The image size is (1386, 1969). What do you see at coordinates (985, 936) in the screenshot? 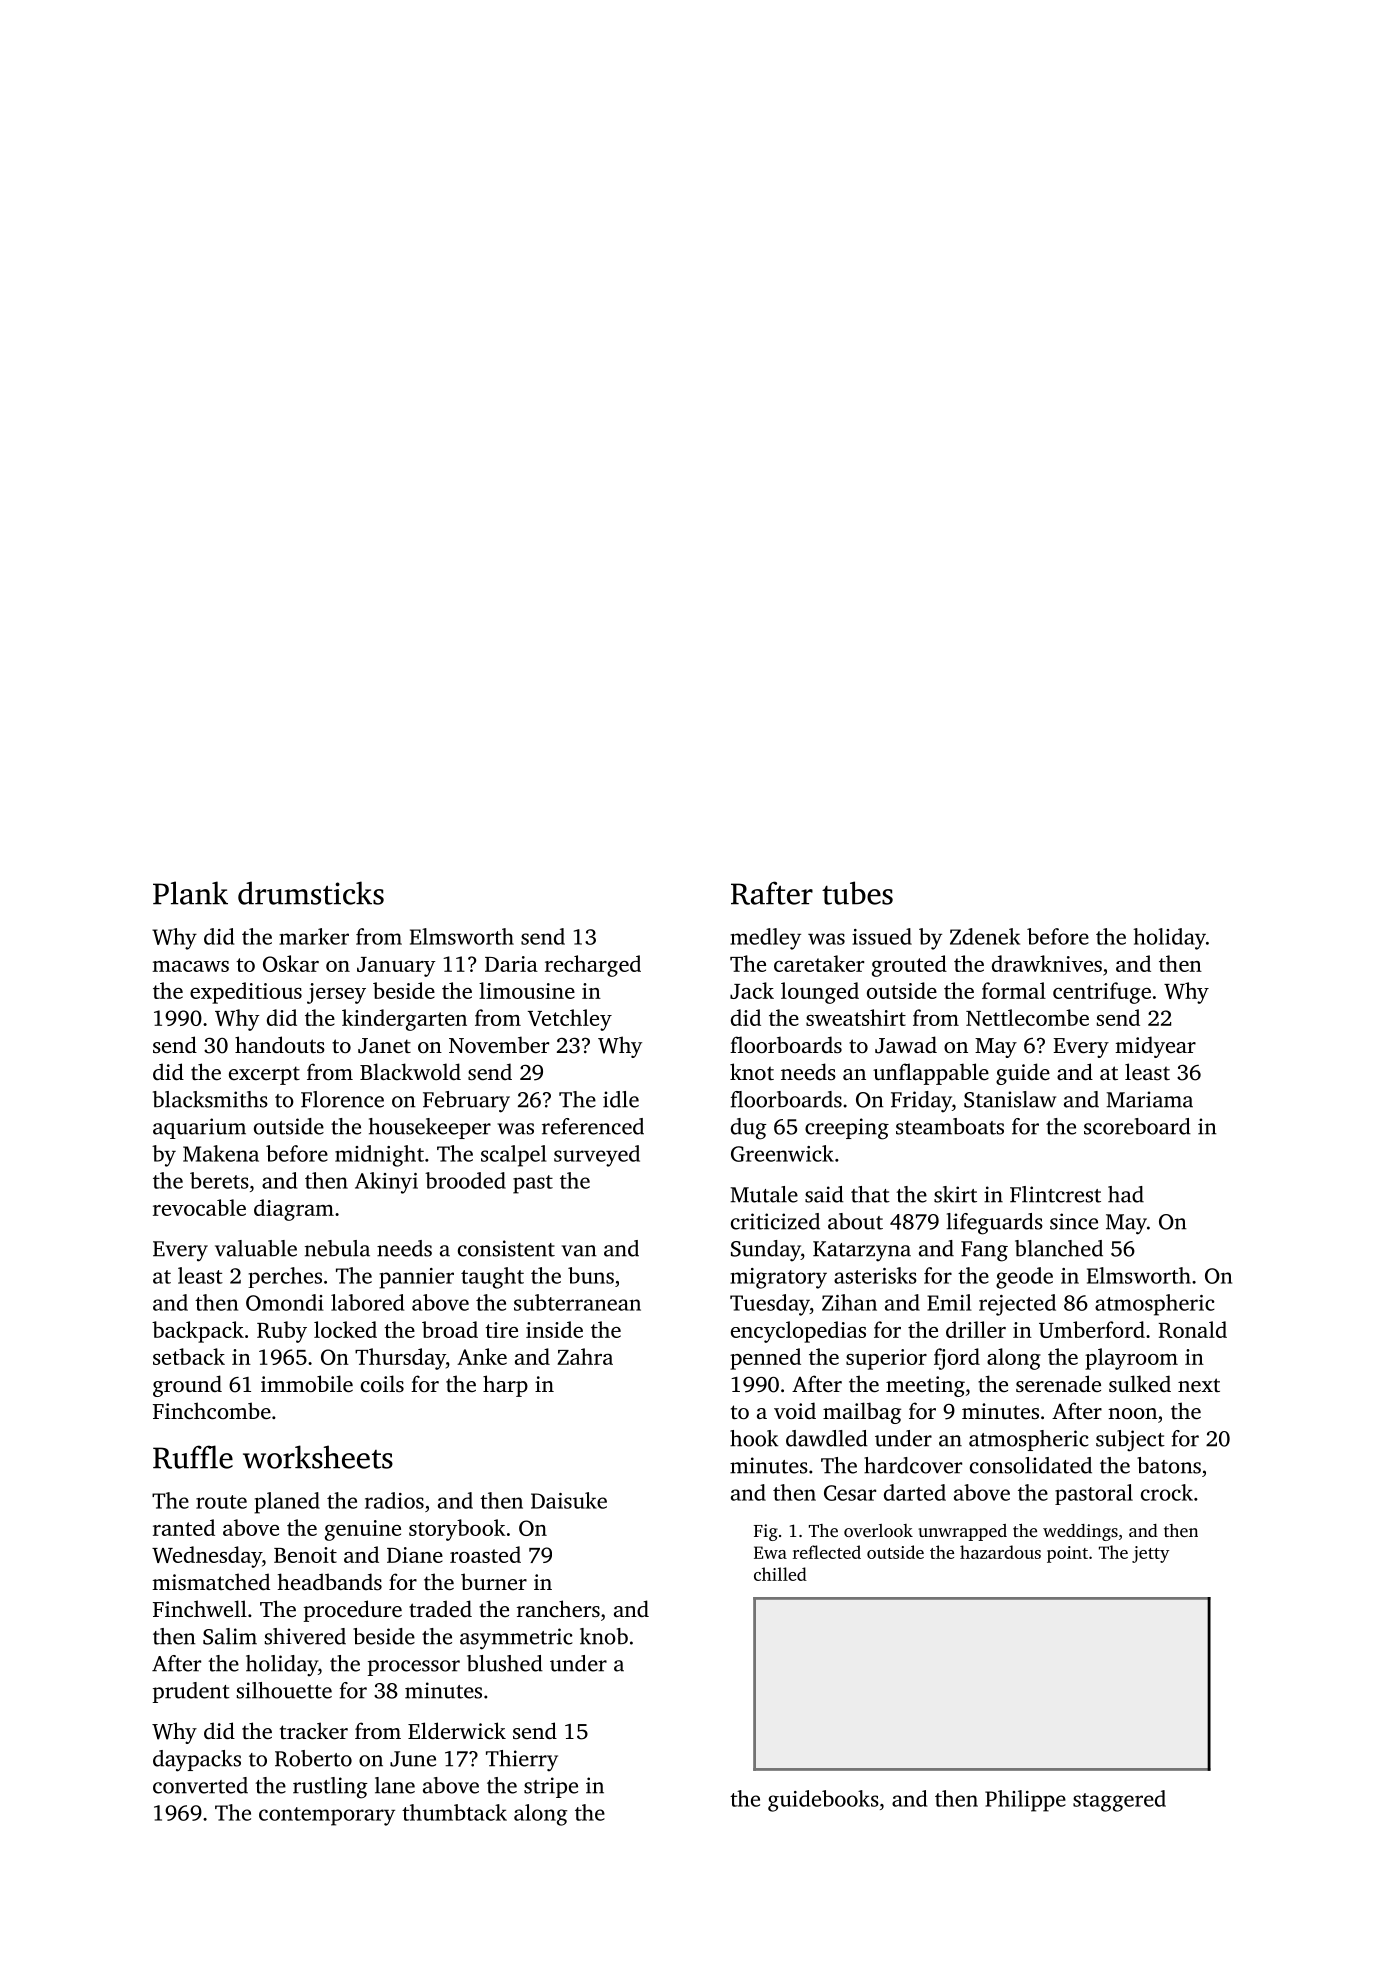
I see `Zdenek` at bounding box center [985, 936].
